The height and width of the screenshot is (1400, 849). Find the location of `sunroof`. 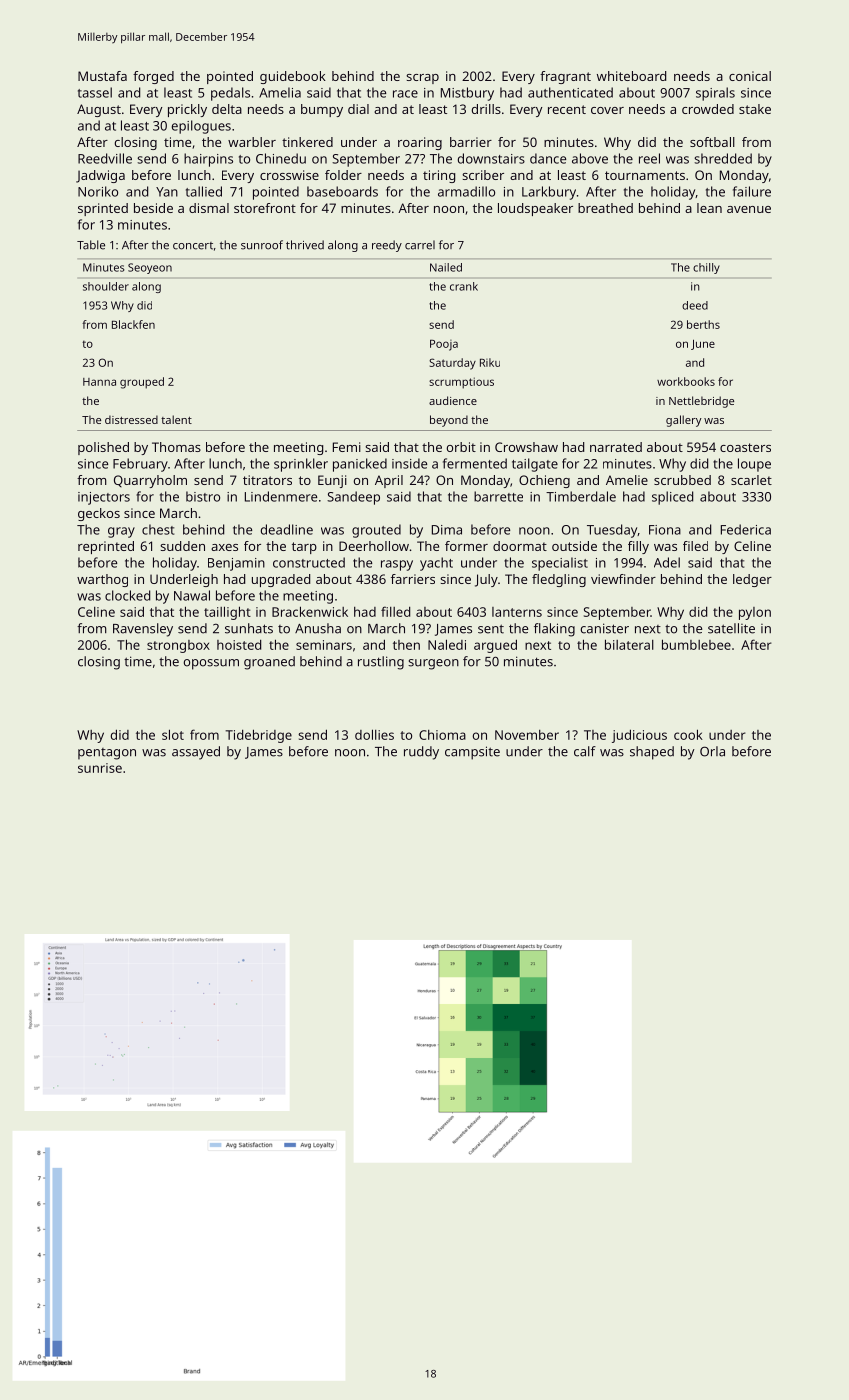

sunroof is located at coordinates (262, 245).
